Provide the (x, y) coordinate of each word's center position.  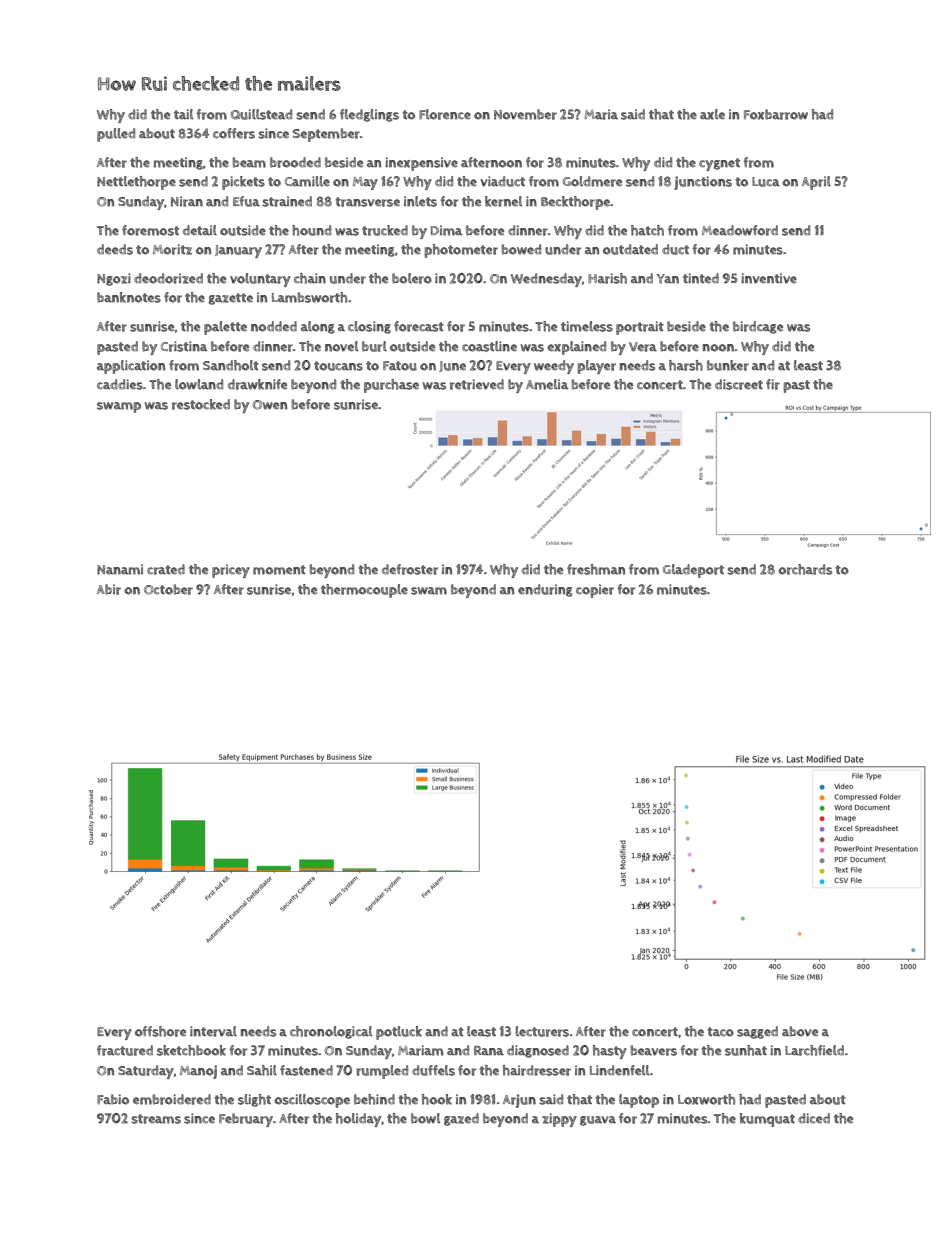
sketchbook (191, 1050)
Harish (607, 278)
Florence (445, 114)
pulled (116, 135)
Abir (109, 589)
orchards (805, 569)
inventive (769, 278)
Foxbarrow (776, 114)
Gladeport (693, 571)
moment (279, 570)
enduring (545, 590)
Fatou (400, 366)
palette (225, 328)
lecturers (542, 1031)
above (800, 1031)
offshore (160, 1031)
